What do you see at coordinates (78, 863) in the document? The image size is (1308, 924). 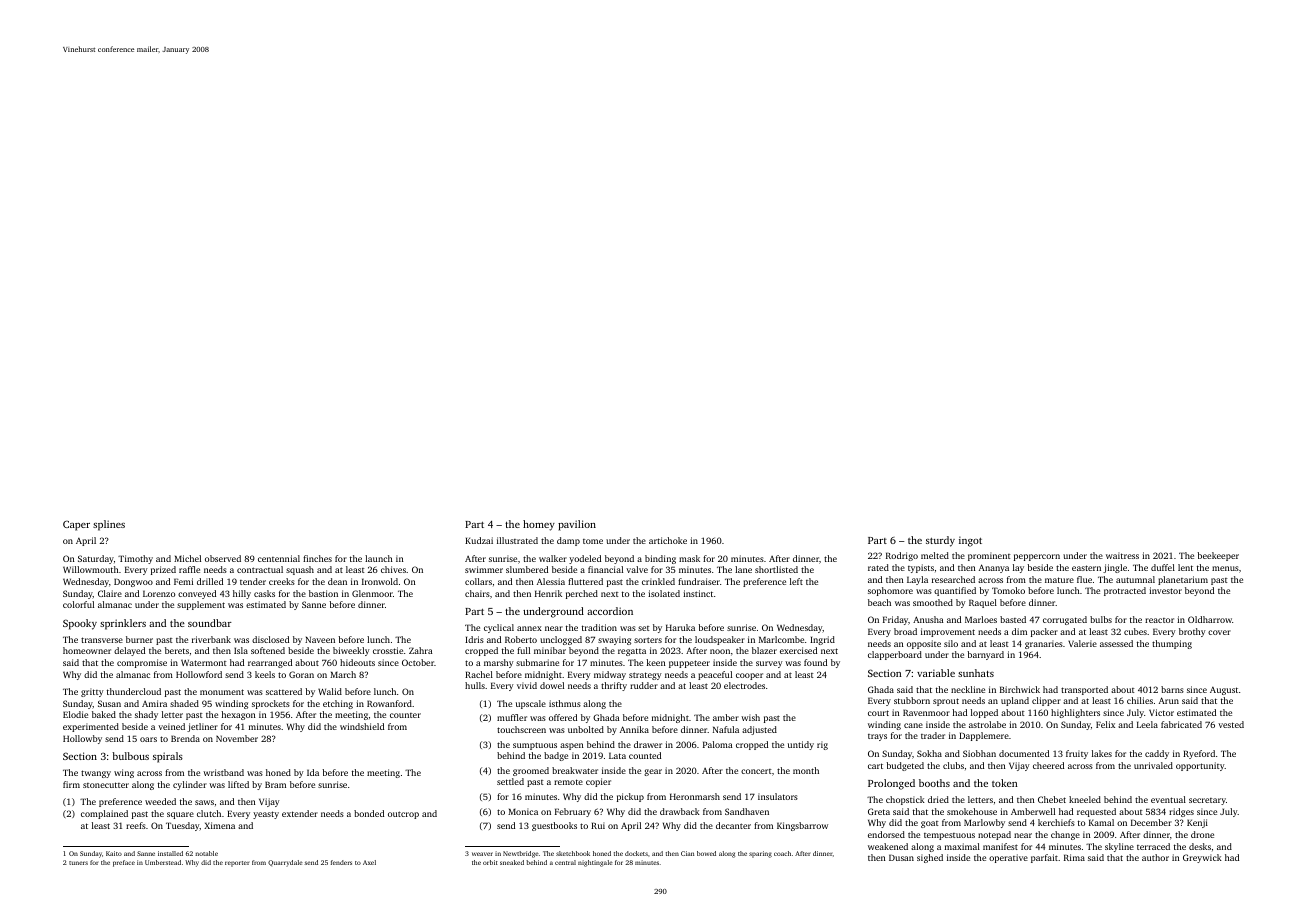 I see `tuners` at bounding box center [78, 863].
